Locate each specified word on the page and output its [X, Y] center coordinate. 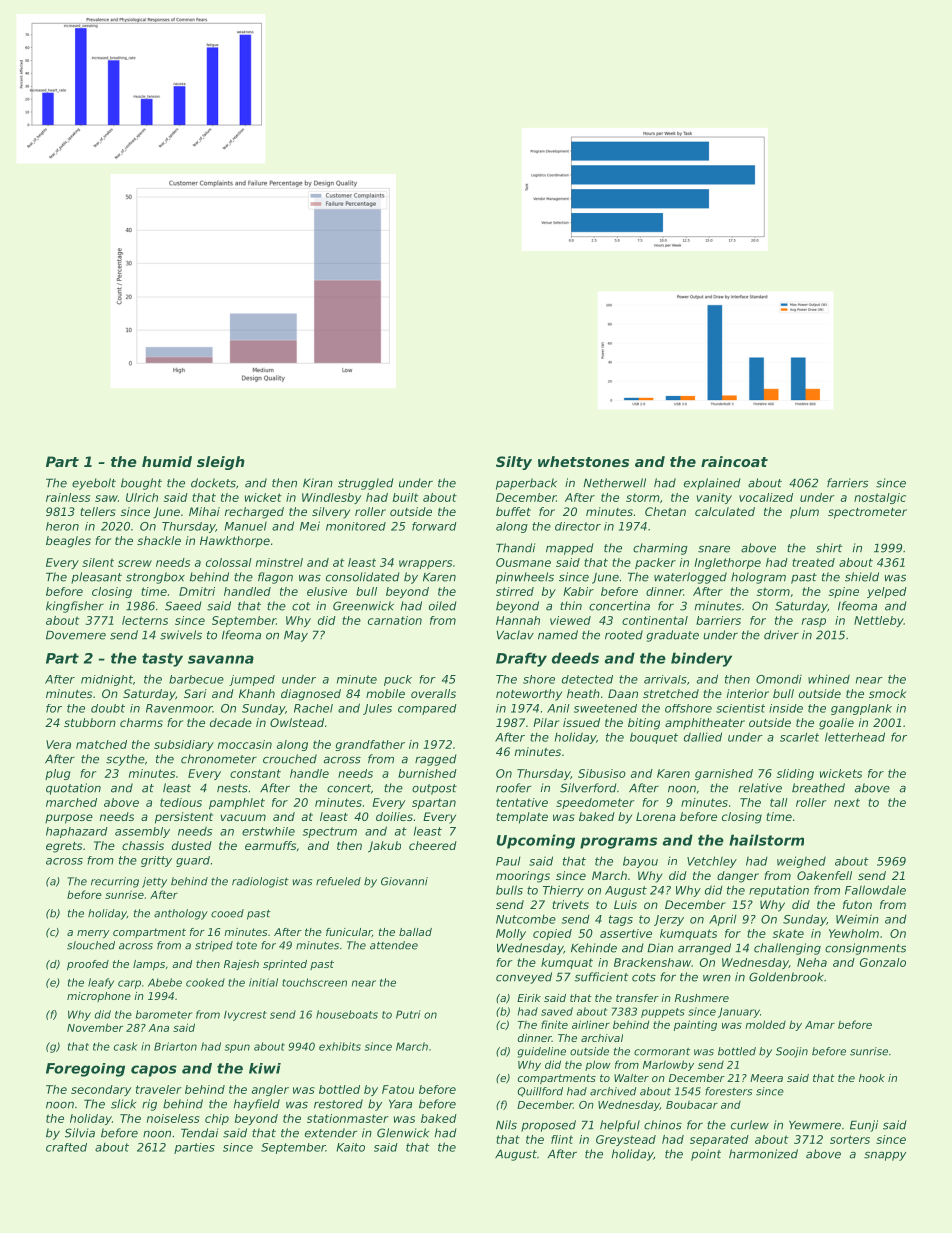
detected [587, 679]
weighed [801, 862]
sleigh [221, 463]
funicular [349, 932]
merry [93, 934]
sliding [795, 774]
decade [231, 722]
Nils [506, 1125]
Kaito [350, 1147]
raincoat [734, 461]
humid [167, 461]
